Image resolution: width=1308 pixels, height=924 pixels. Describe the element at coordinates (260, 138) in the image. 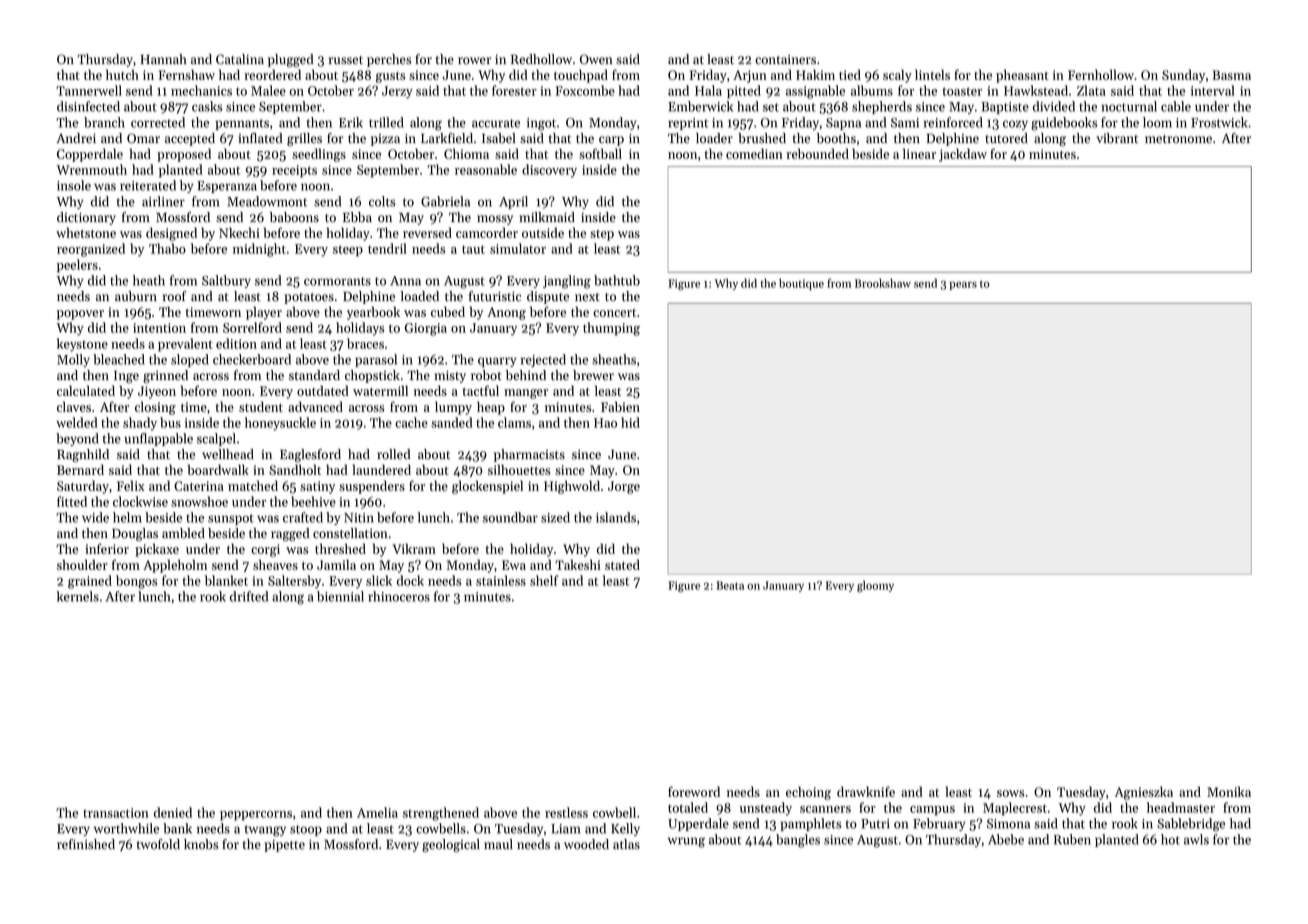

I see `inflated` at that location.
